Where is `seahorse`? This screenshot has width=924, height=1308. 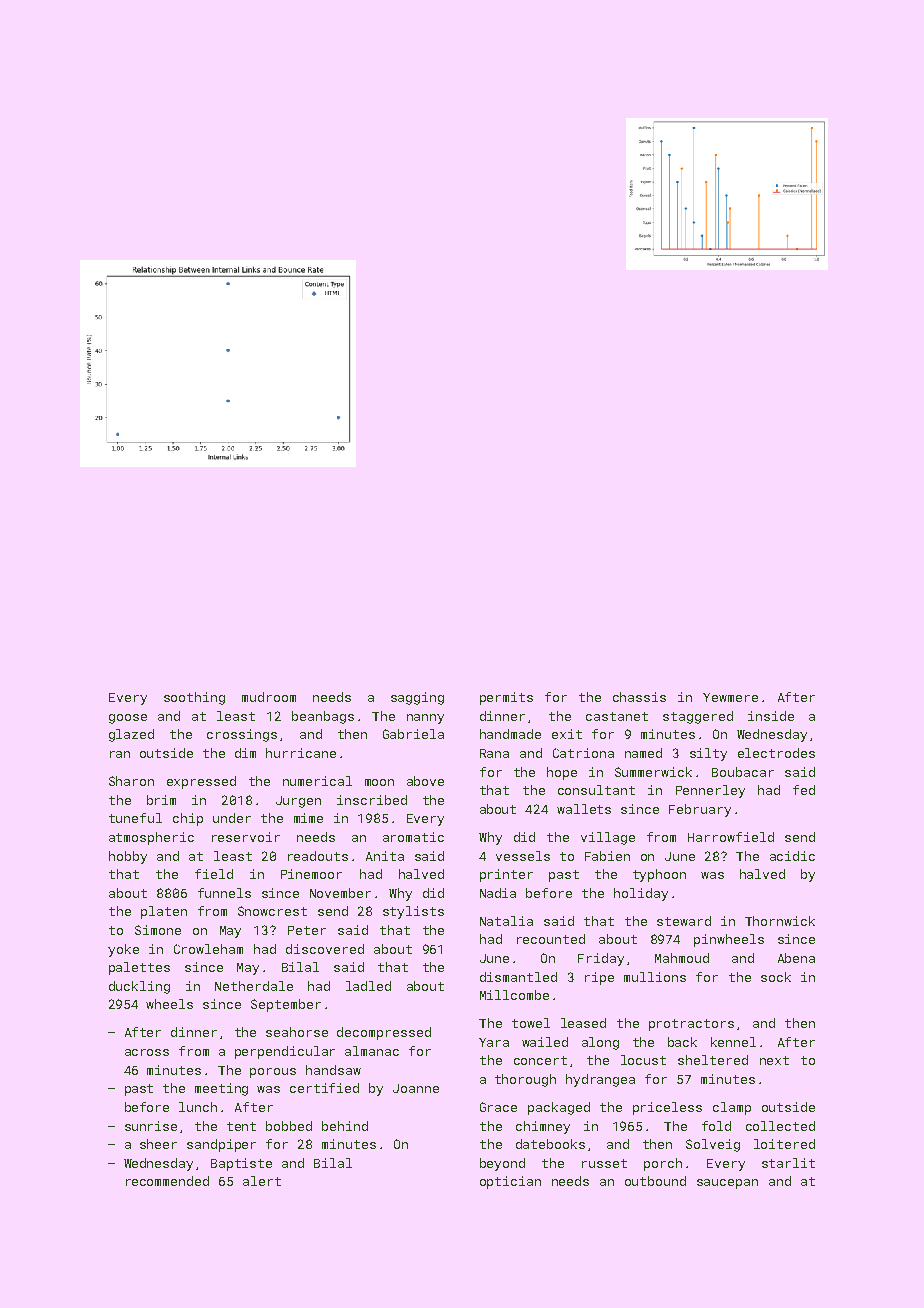
seahorse is located at coordinates (297, 1032).
